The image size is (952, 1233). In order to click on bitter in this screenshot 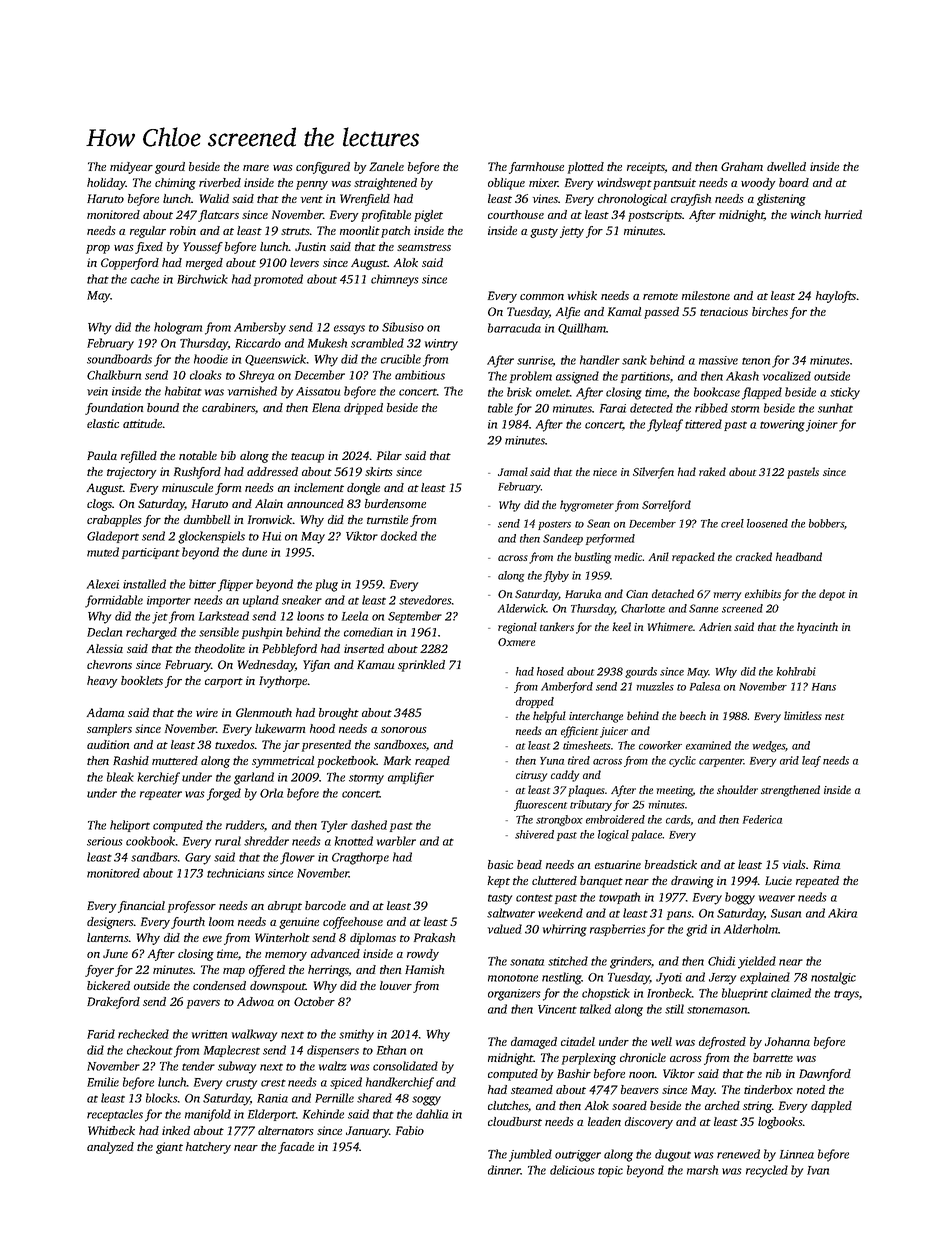, I will do `click(202, 584)`.
